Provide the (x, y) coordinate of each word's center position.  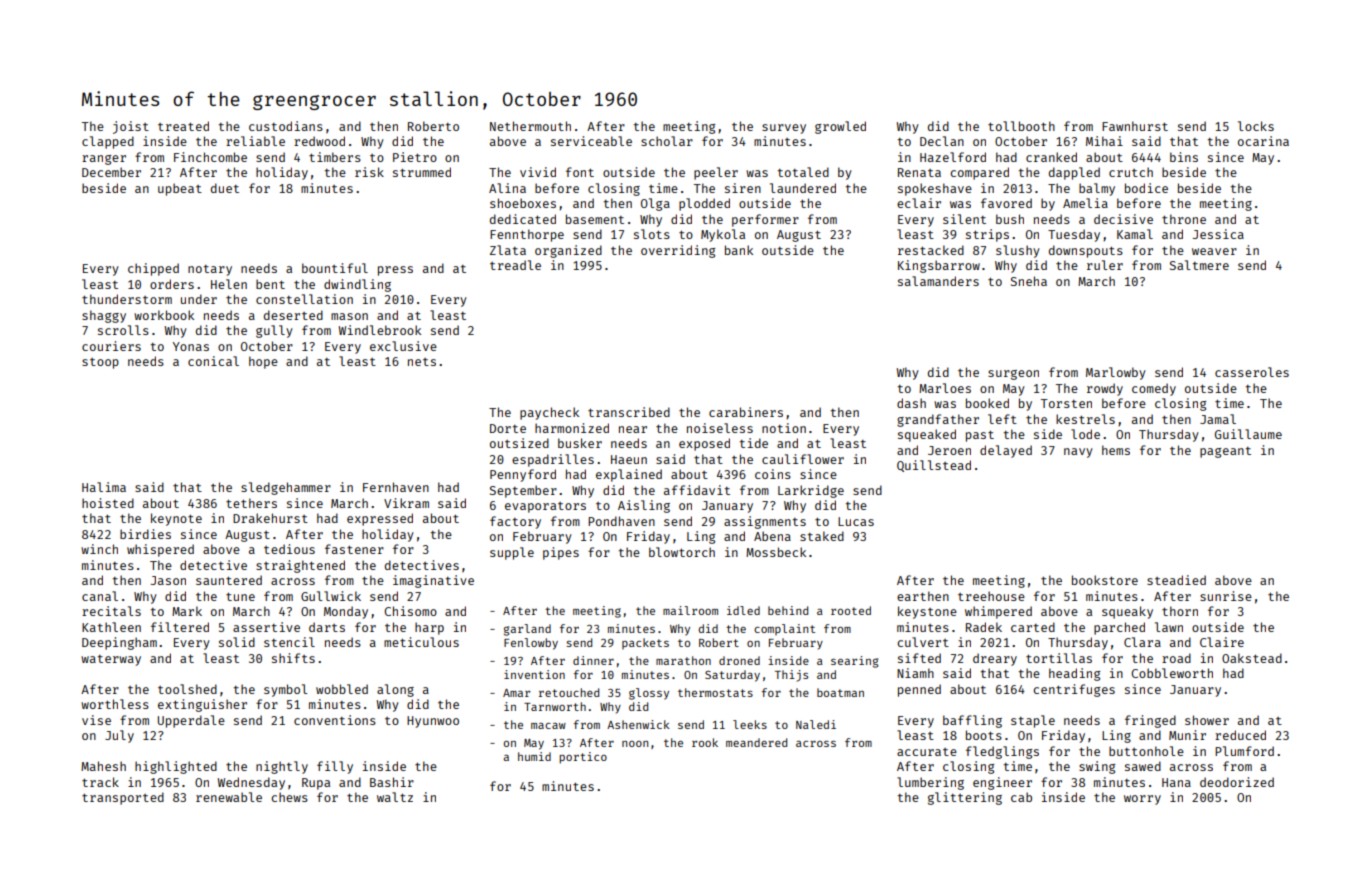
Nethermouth (530, 126)
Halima (104, 487)
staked (822, 536)
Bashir (392, 782)
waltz (395, 797)
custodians (286, 126)
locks (1256, 126)
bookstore (1105, 580)
